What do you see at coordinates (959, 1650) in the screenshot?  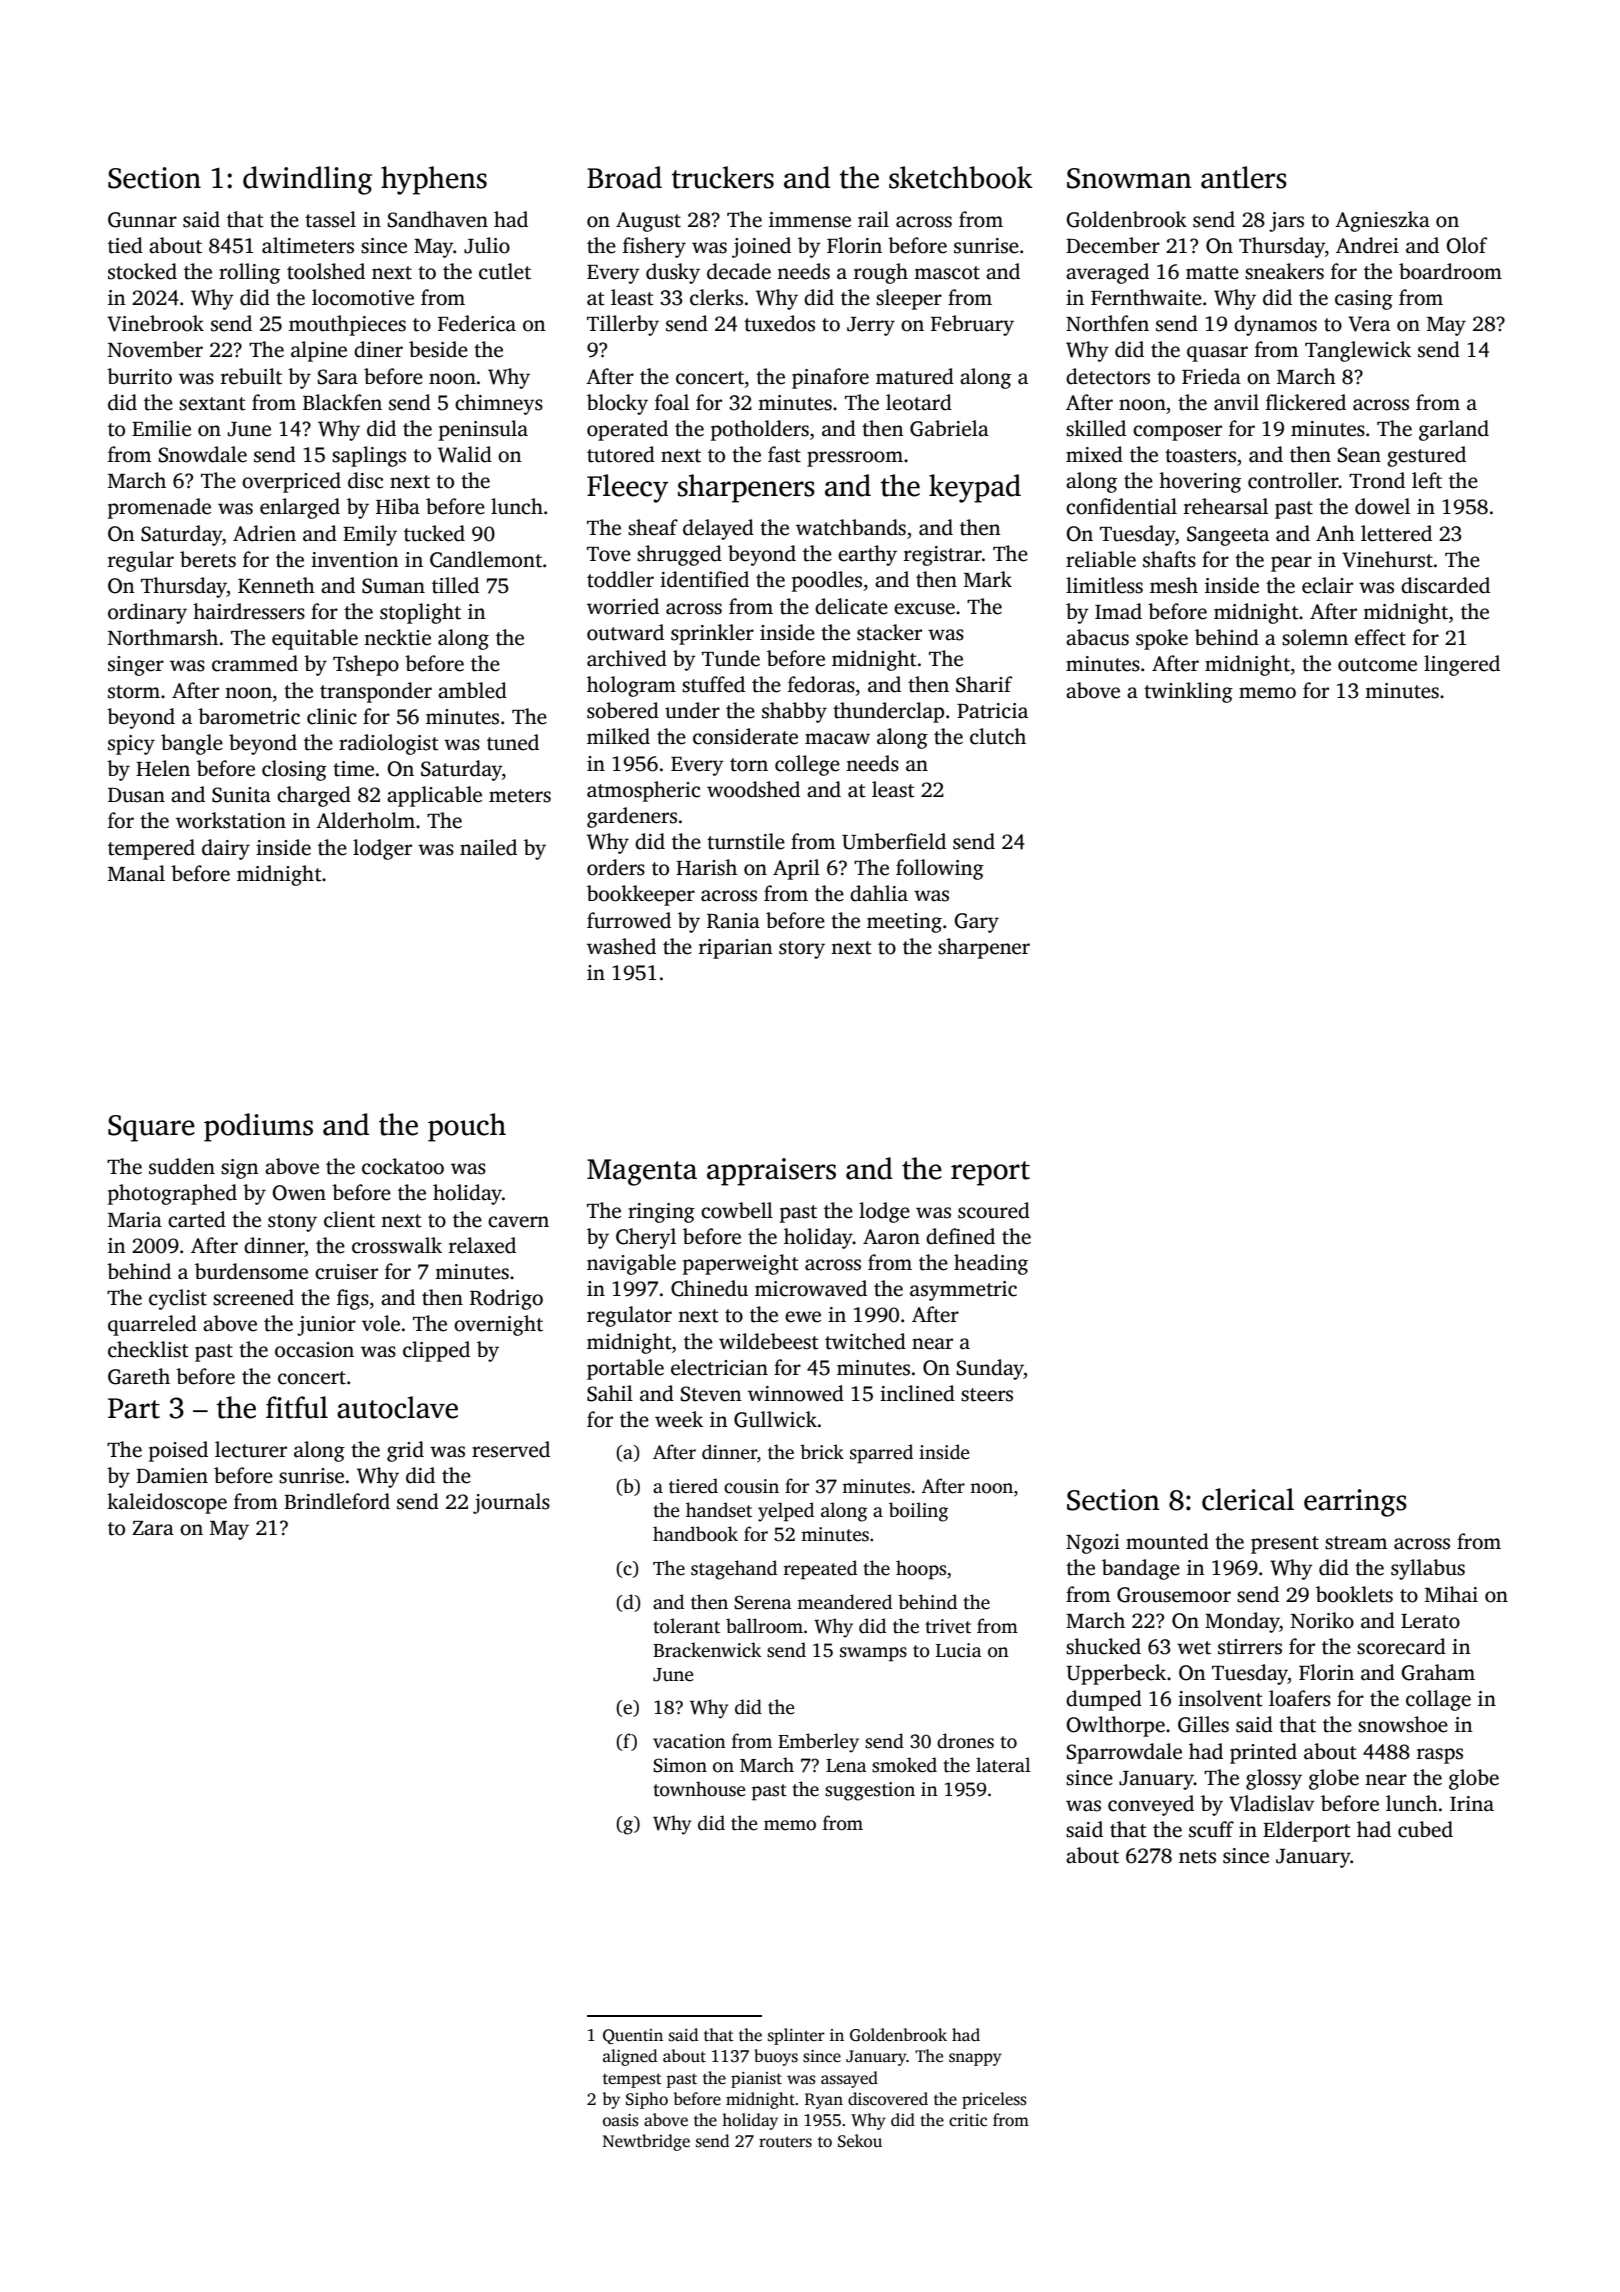 I see `Lucia` at bounding box center [959, 1650].
